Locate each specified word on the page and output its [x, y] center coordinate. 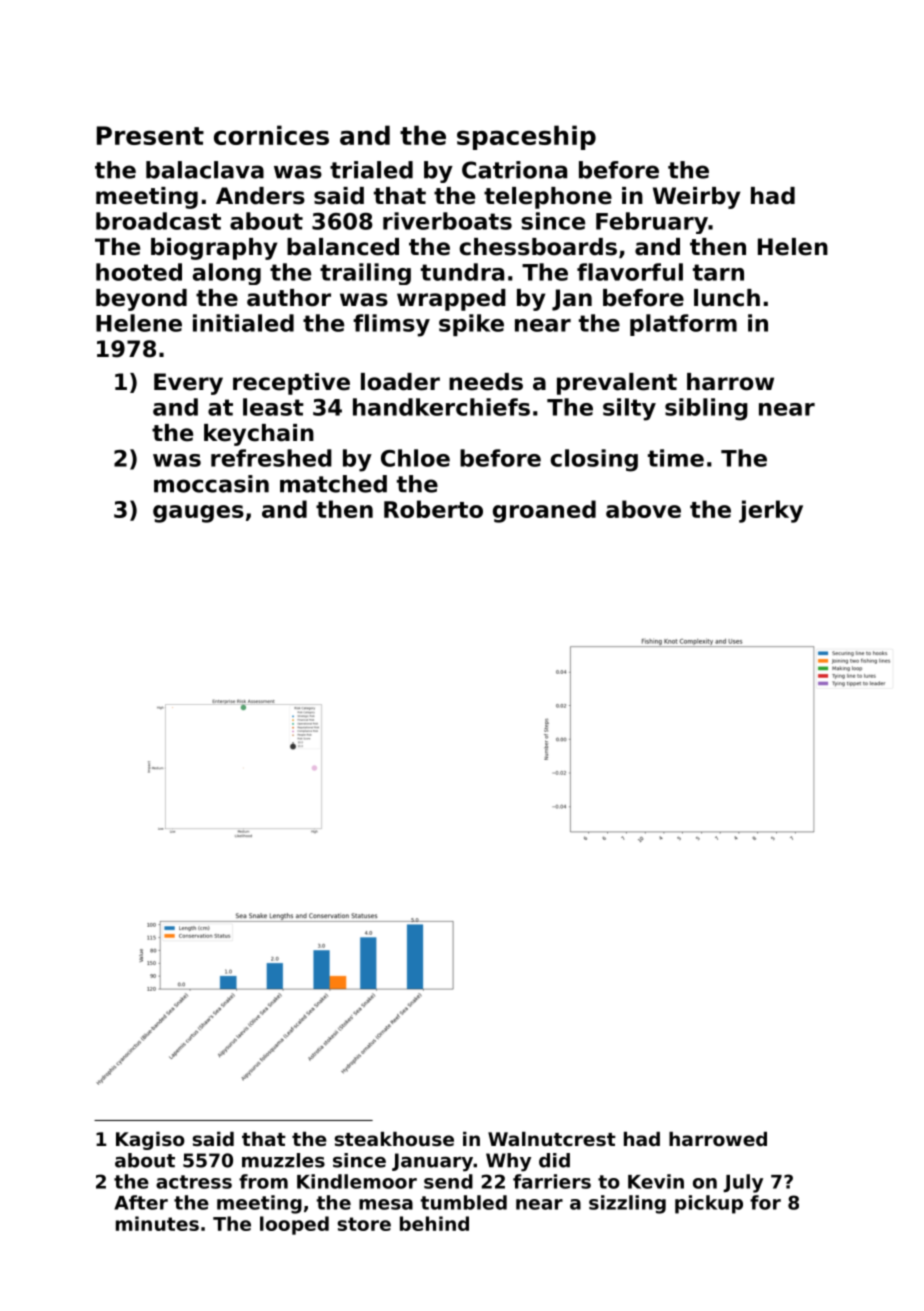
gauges [198, 514]
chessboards [538, 247]
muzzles [283, 1160]
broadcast [158, 221]
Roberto [433, 509]
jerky [771, 511]
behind [434, 1223]
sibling [706, 409]
